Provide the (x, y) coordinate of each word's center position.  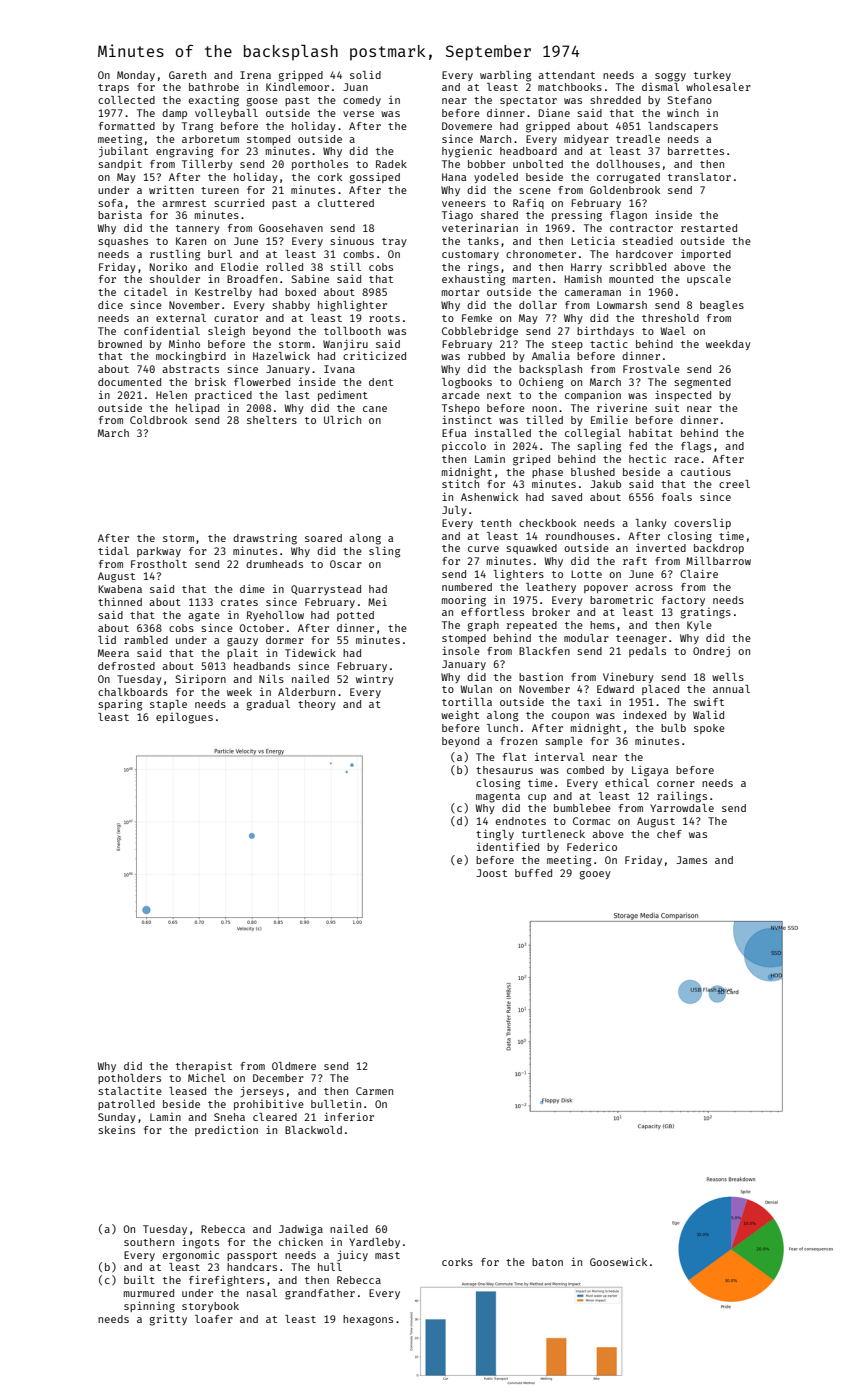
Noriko (168, 267)
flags (696, 447)
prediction (226, 1130)
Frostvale (651, 369)
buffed (533, 873)
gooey (595, 875)
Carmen (374, 1091)
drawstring (265, 539)
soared (323, 538)
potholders (129, 1079)
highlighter (352, 306)
